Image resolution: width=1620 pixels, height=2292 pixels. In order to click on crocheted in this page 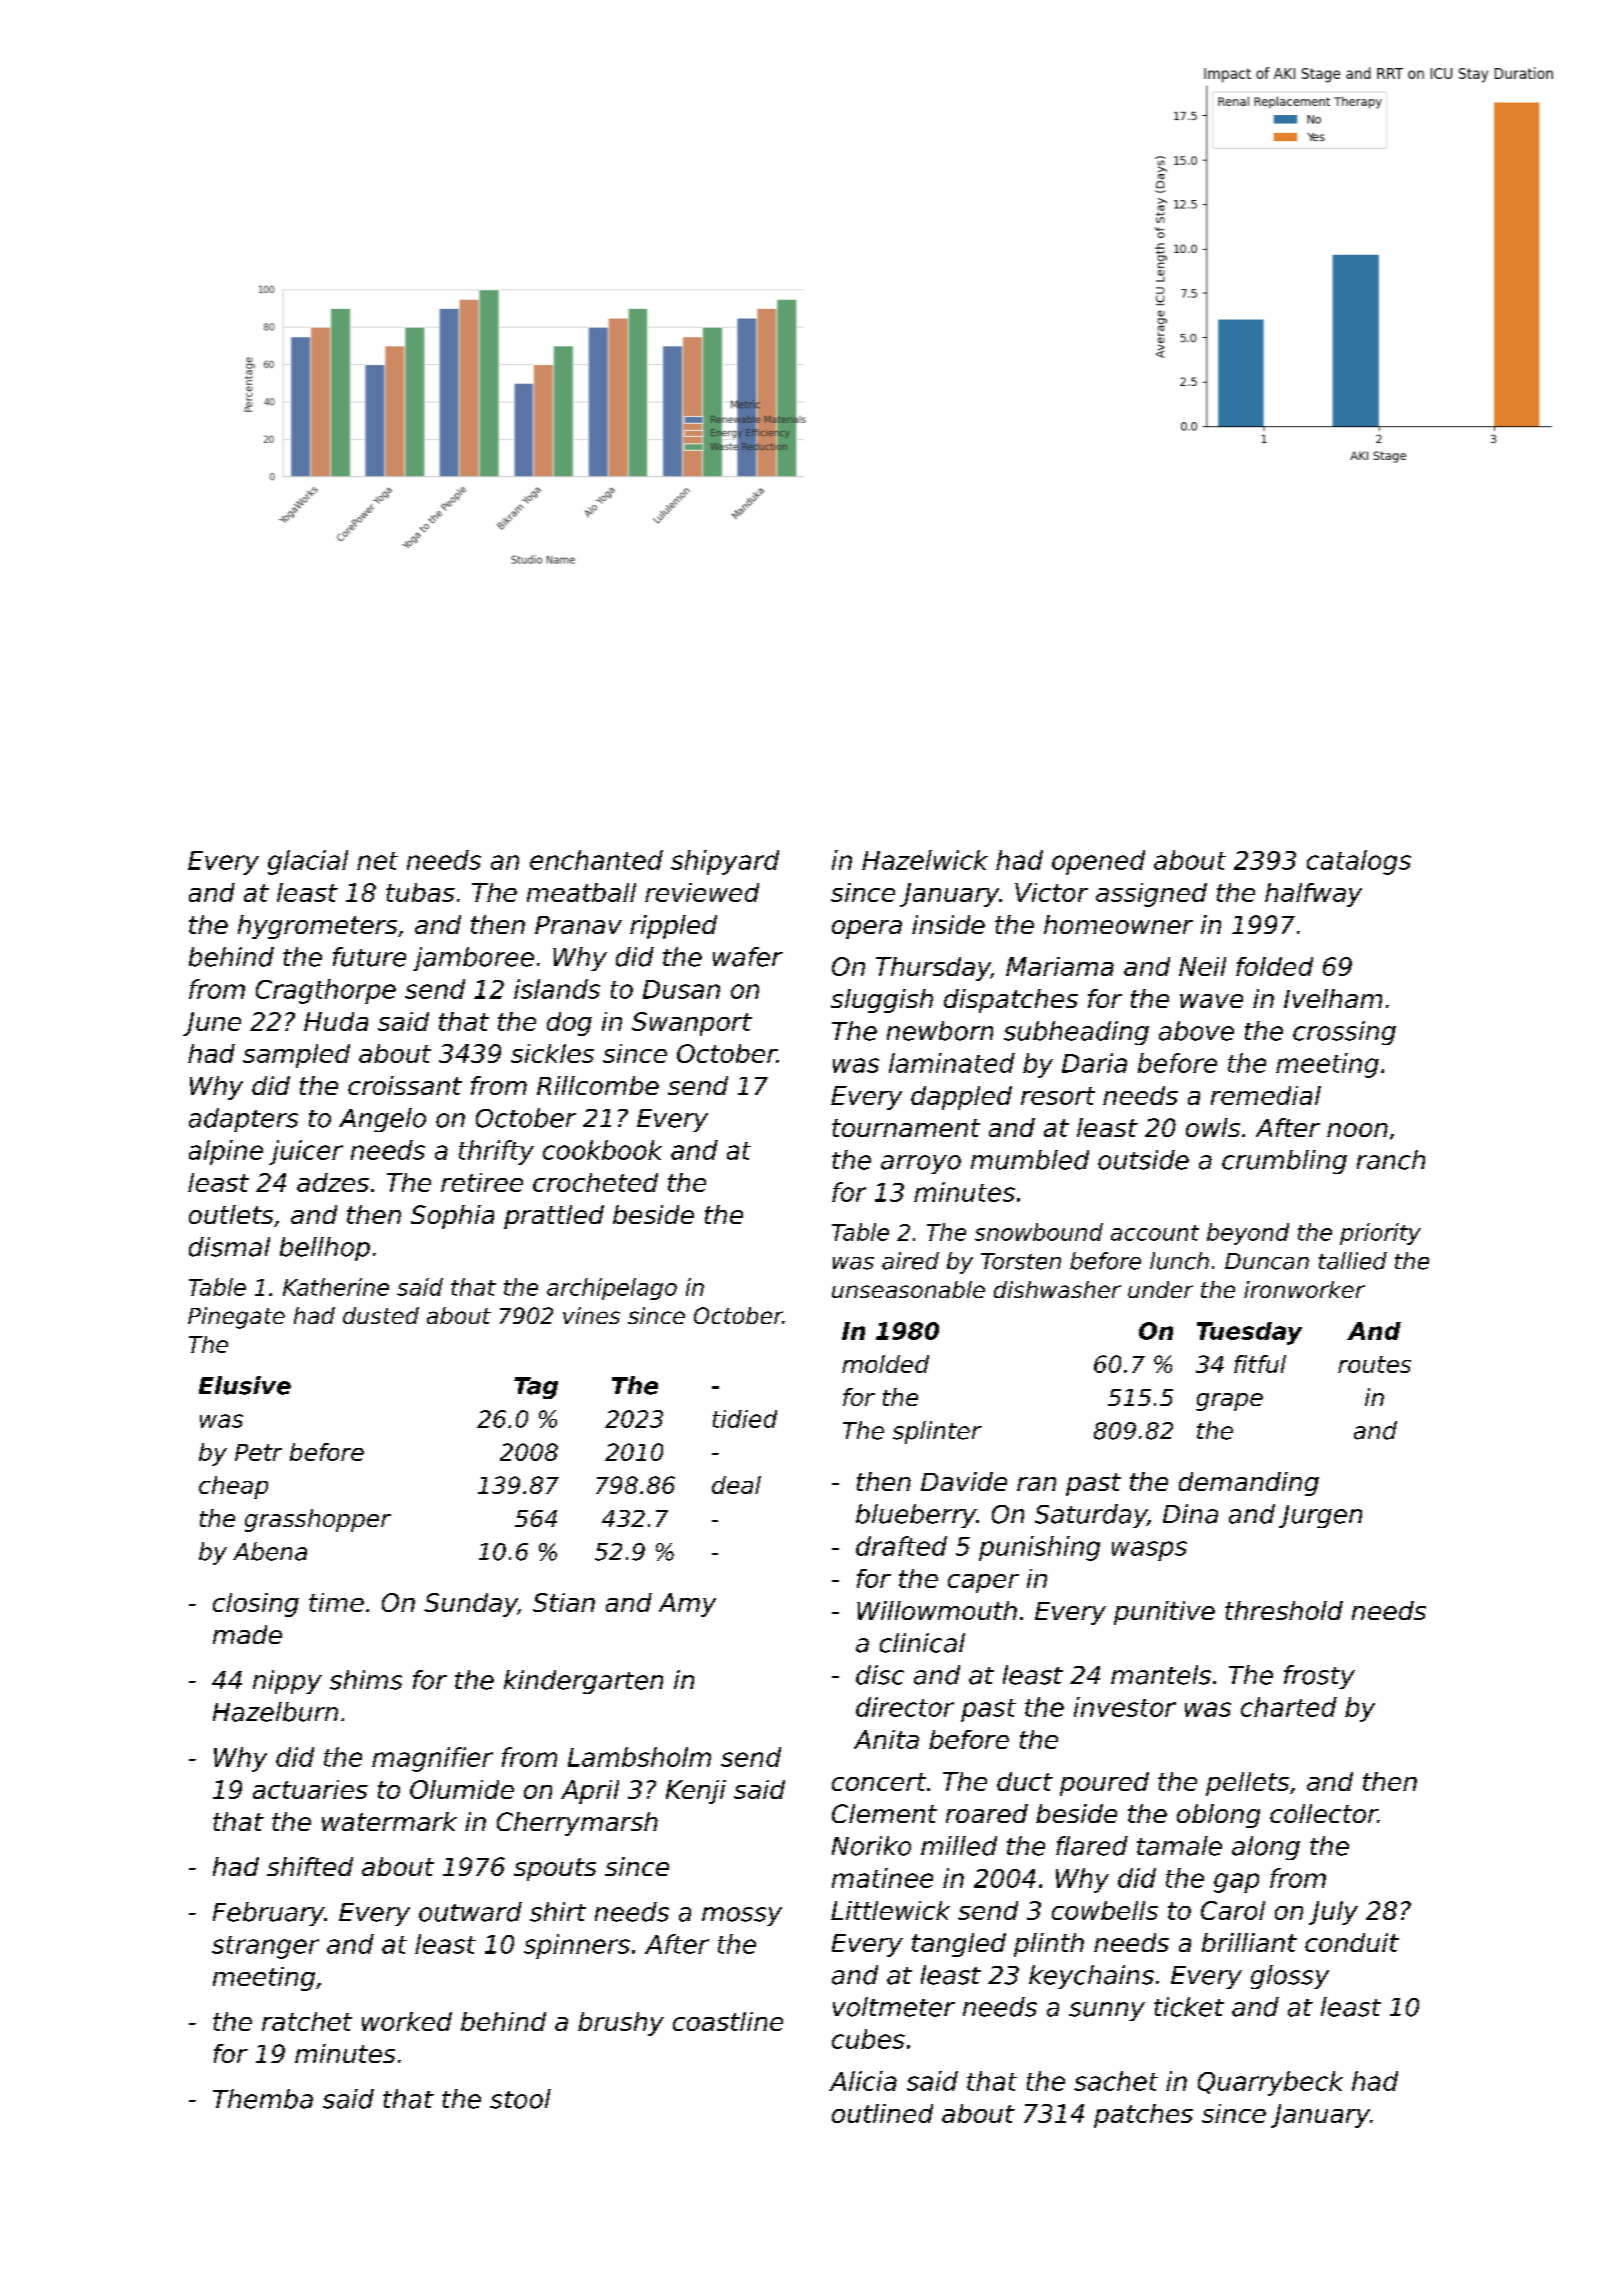, I will do `click(595, 1182)`.
